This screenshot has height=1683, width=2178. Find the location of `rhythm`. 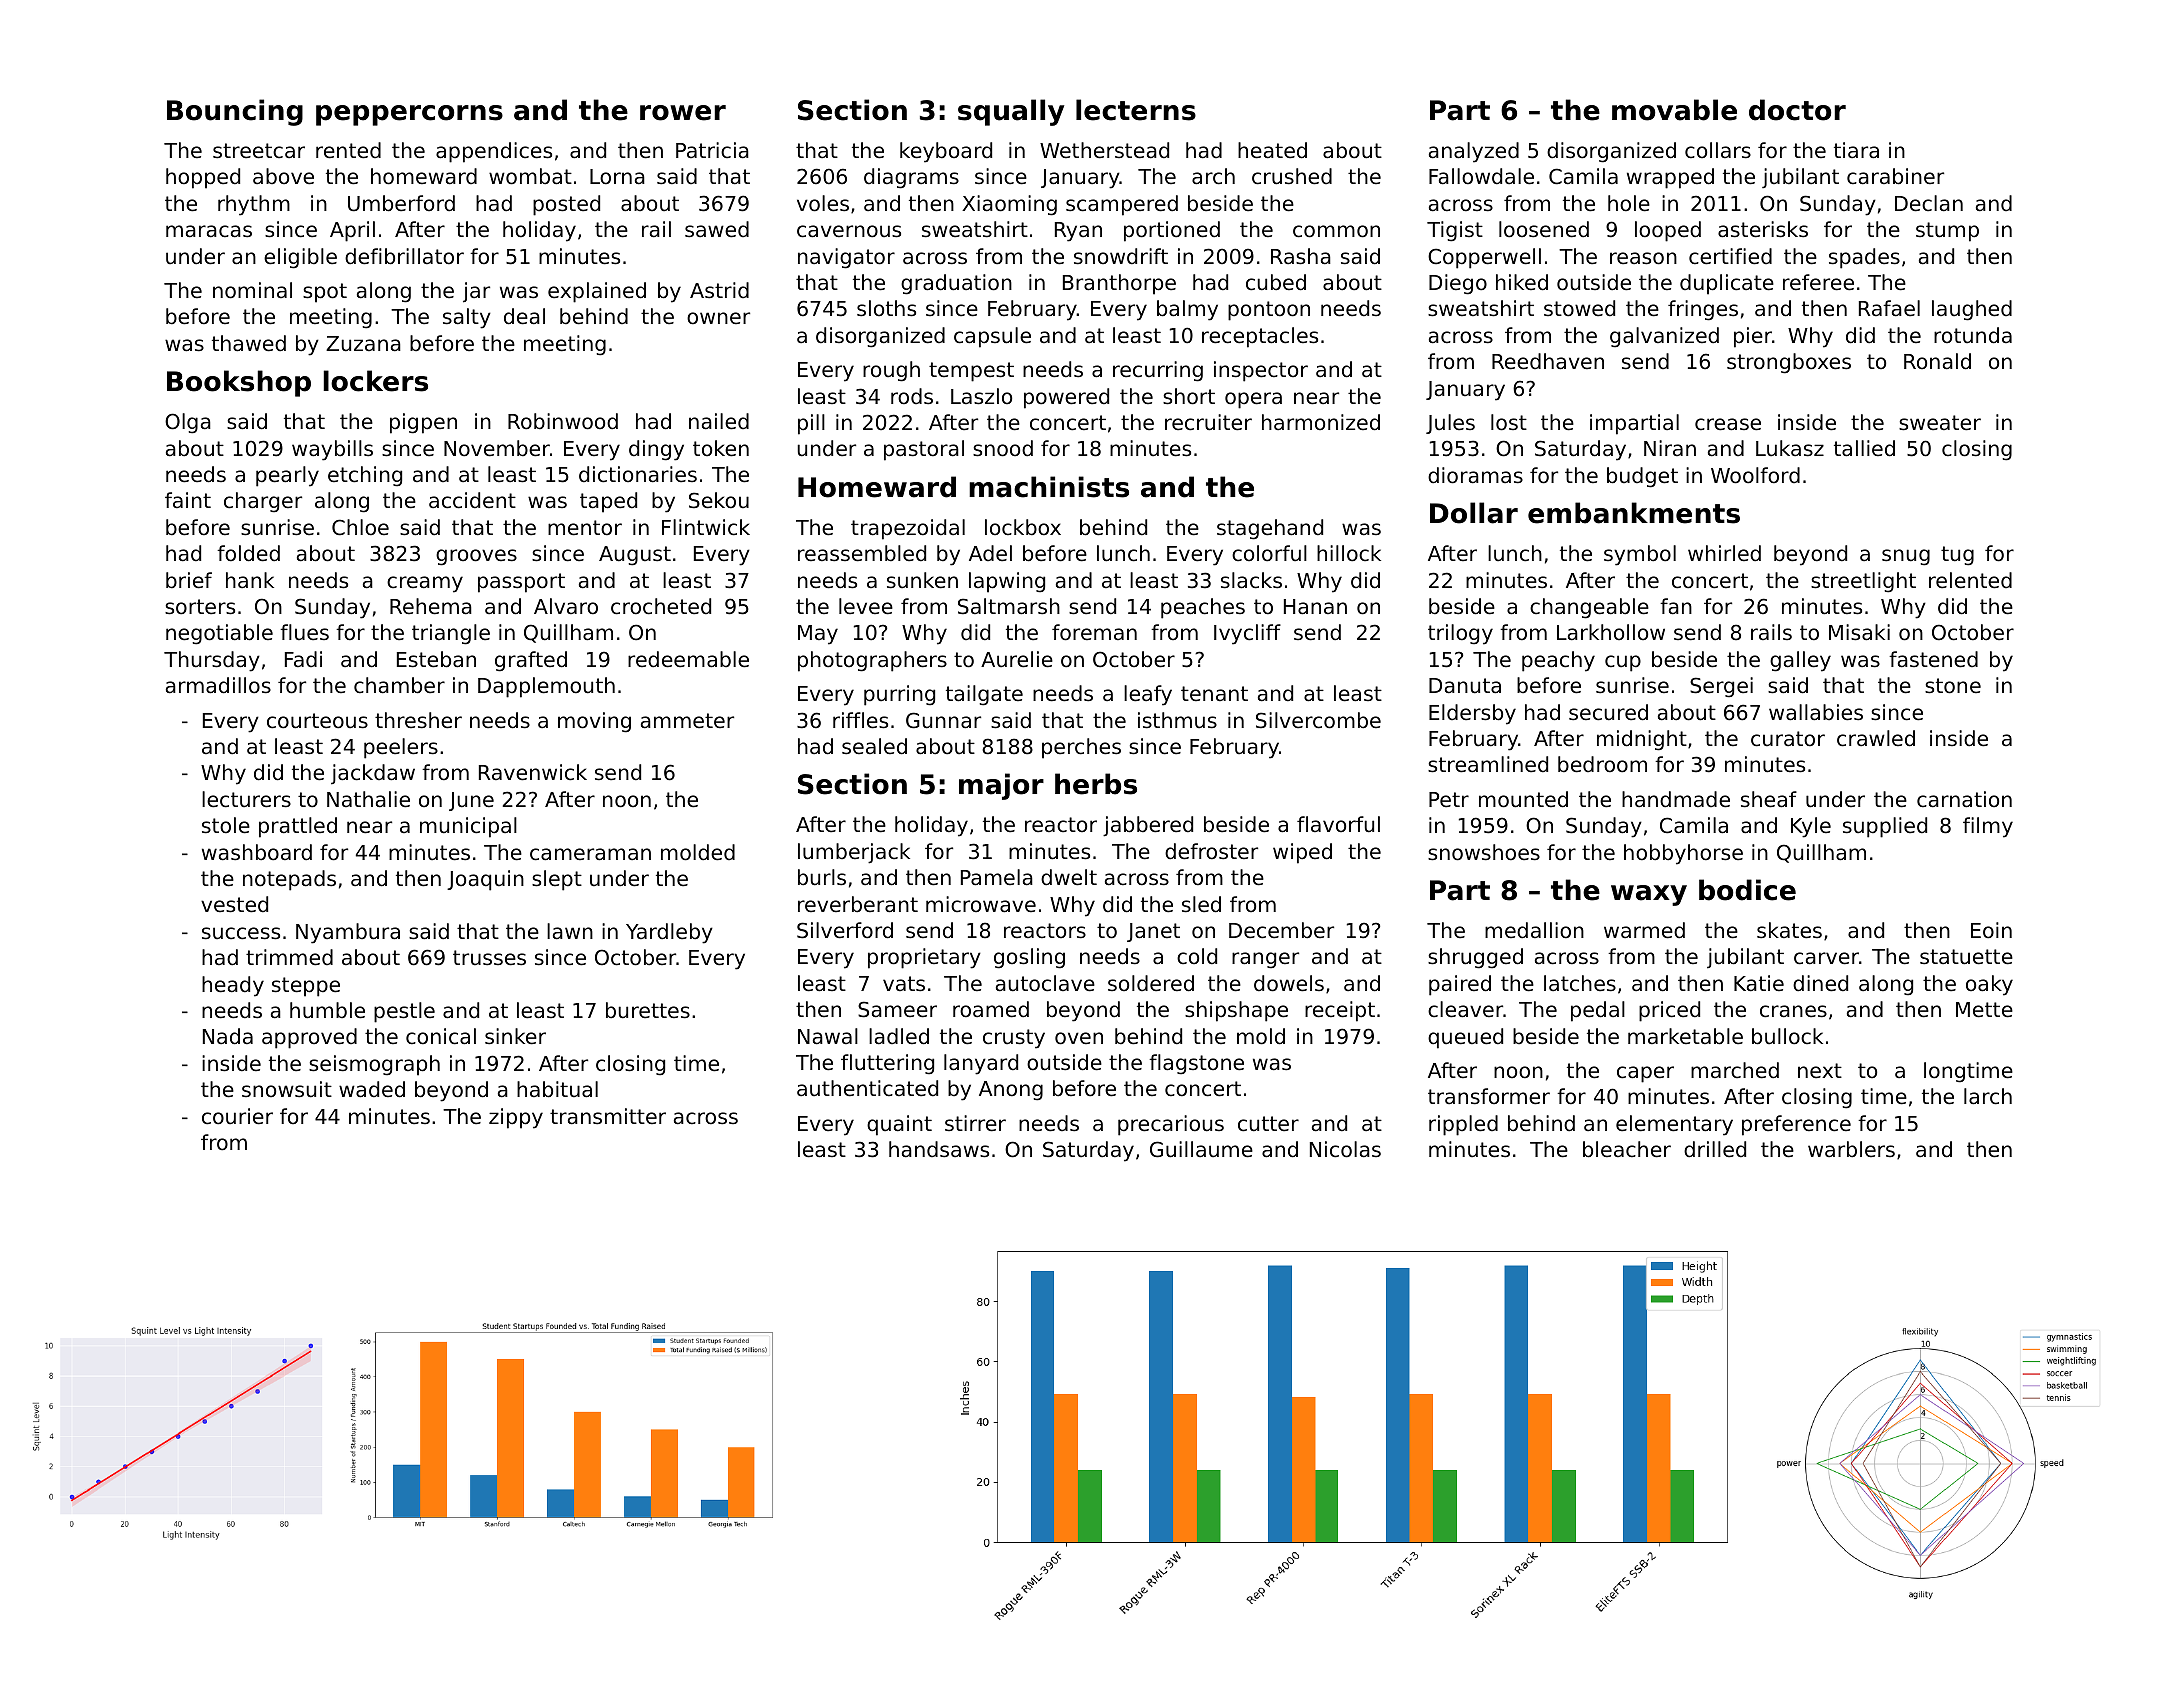

rhythm is located at coordinates (254, 205).
